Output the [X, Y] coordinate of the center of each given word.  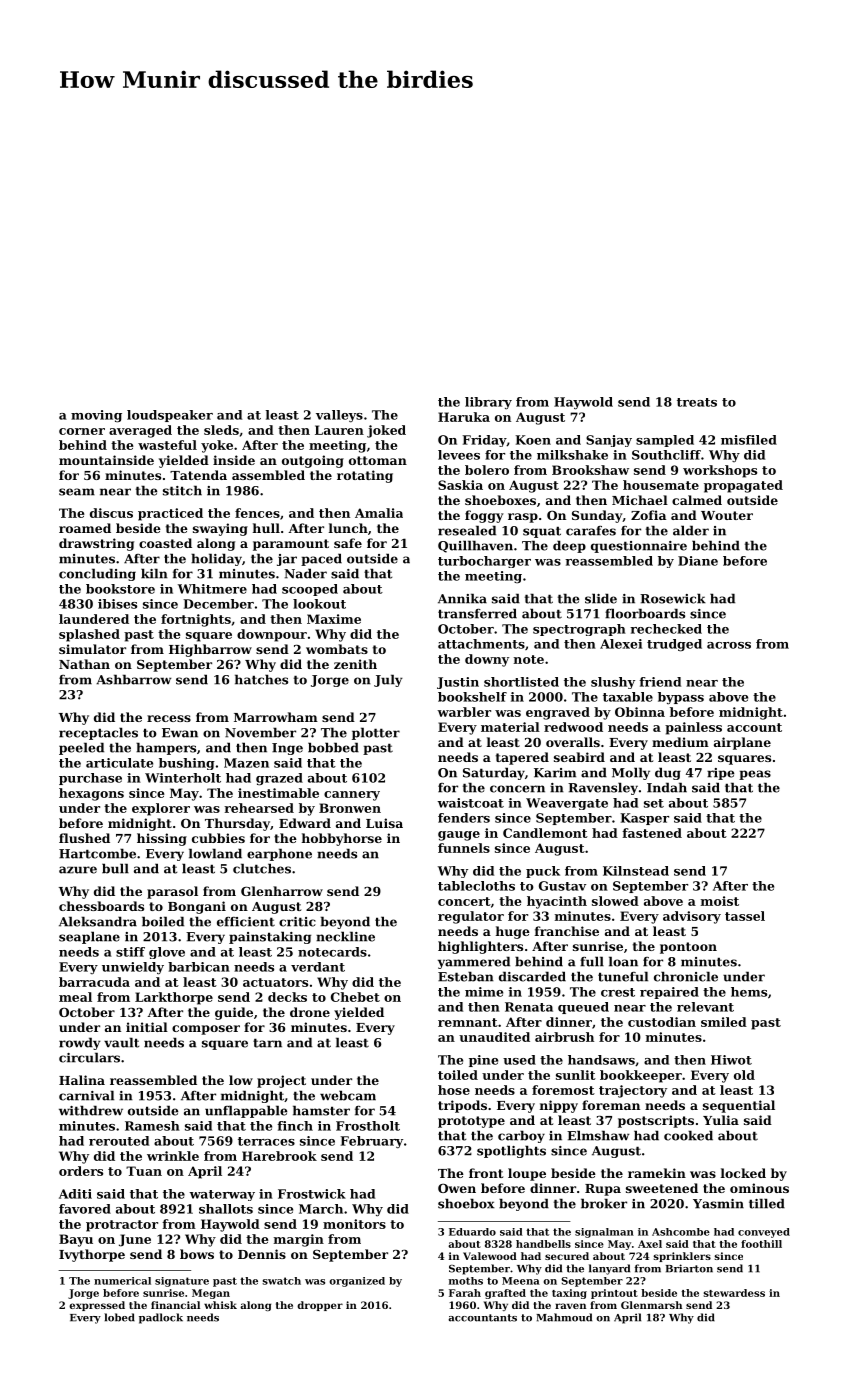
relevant [705, 1007]
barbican [199, 967]
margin [299, 1240]
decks [287, 997]
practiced [170, 514]
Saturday [494, 773]
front [486, 1173]
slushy [613, 683]
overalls [573, 742]
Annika [462, 598]
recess [169, 718]
